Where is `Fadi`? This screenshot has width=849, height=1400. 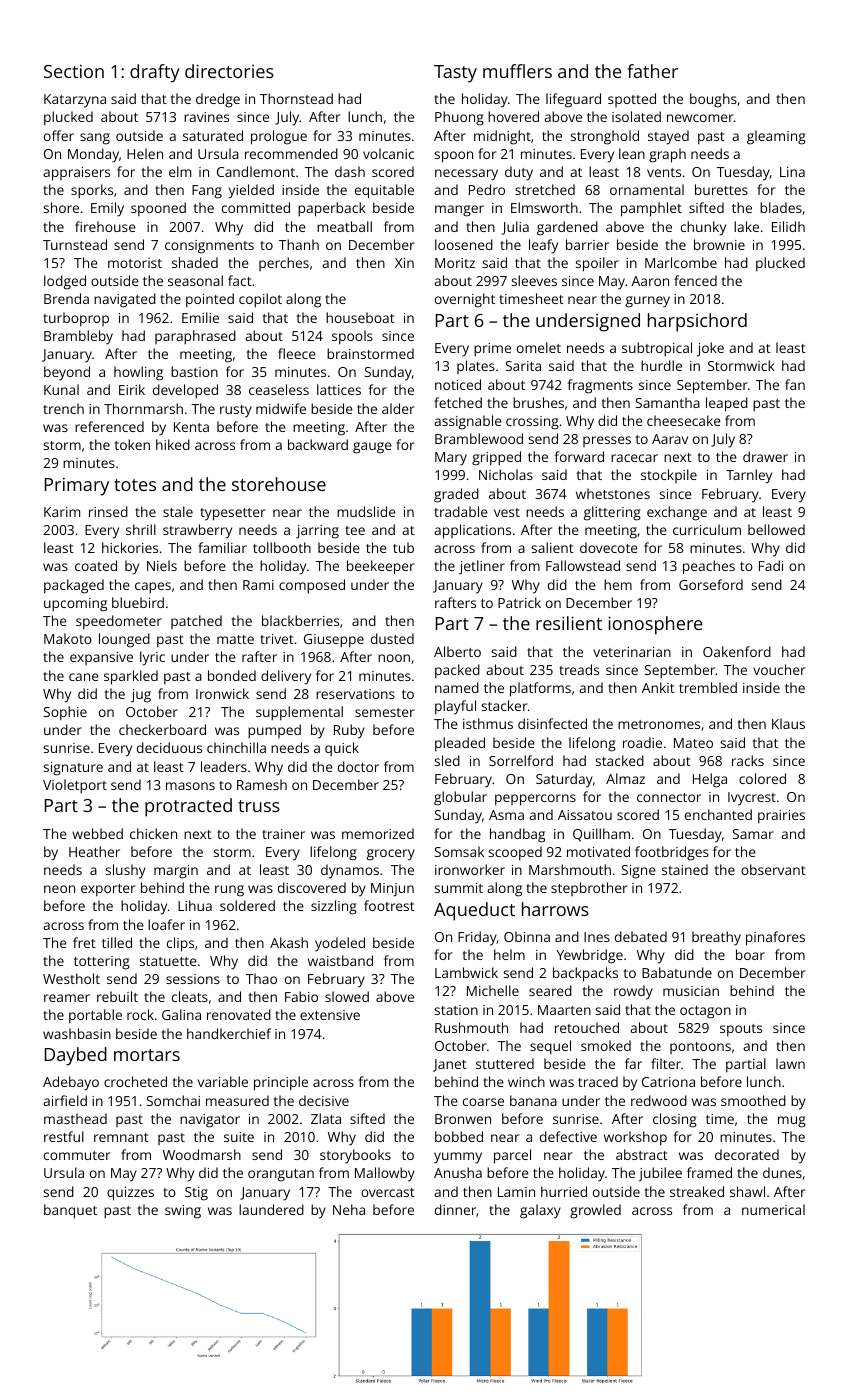 Fadi is located at coordinates (771, 565).
